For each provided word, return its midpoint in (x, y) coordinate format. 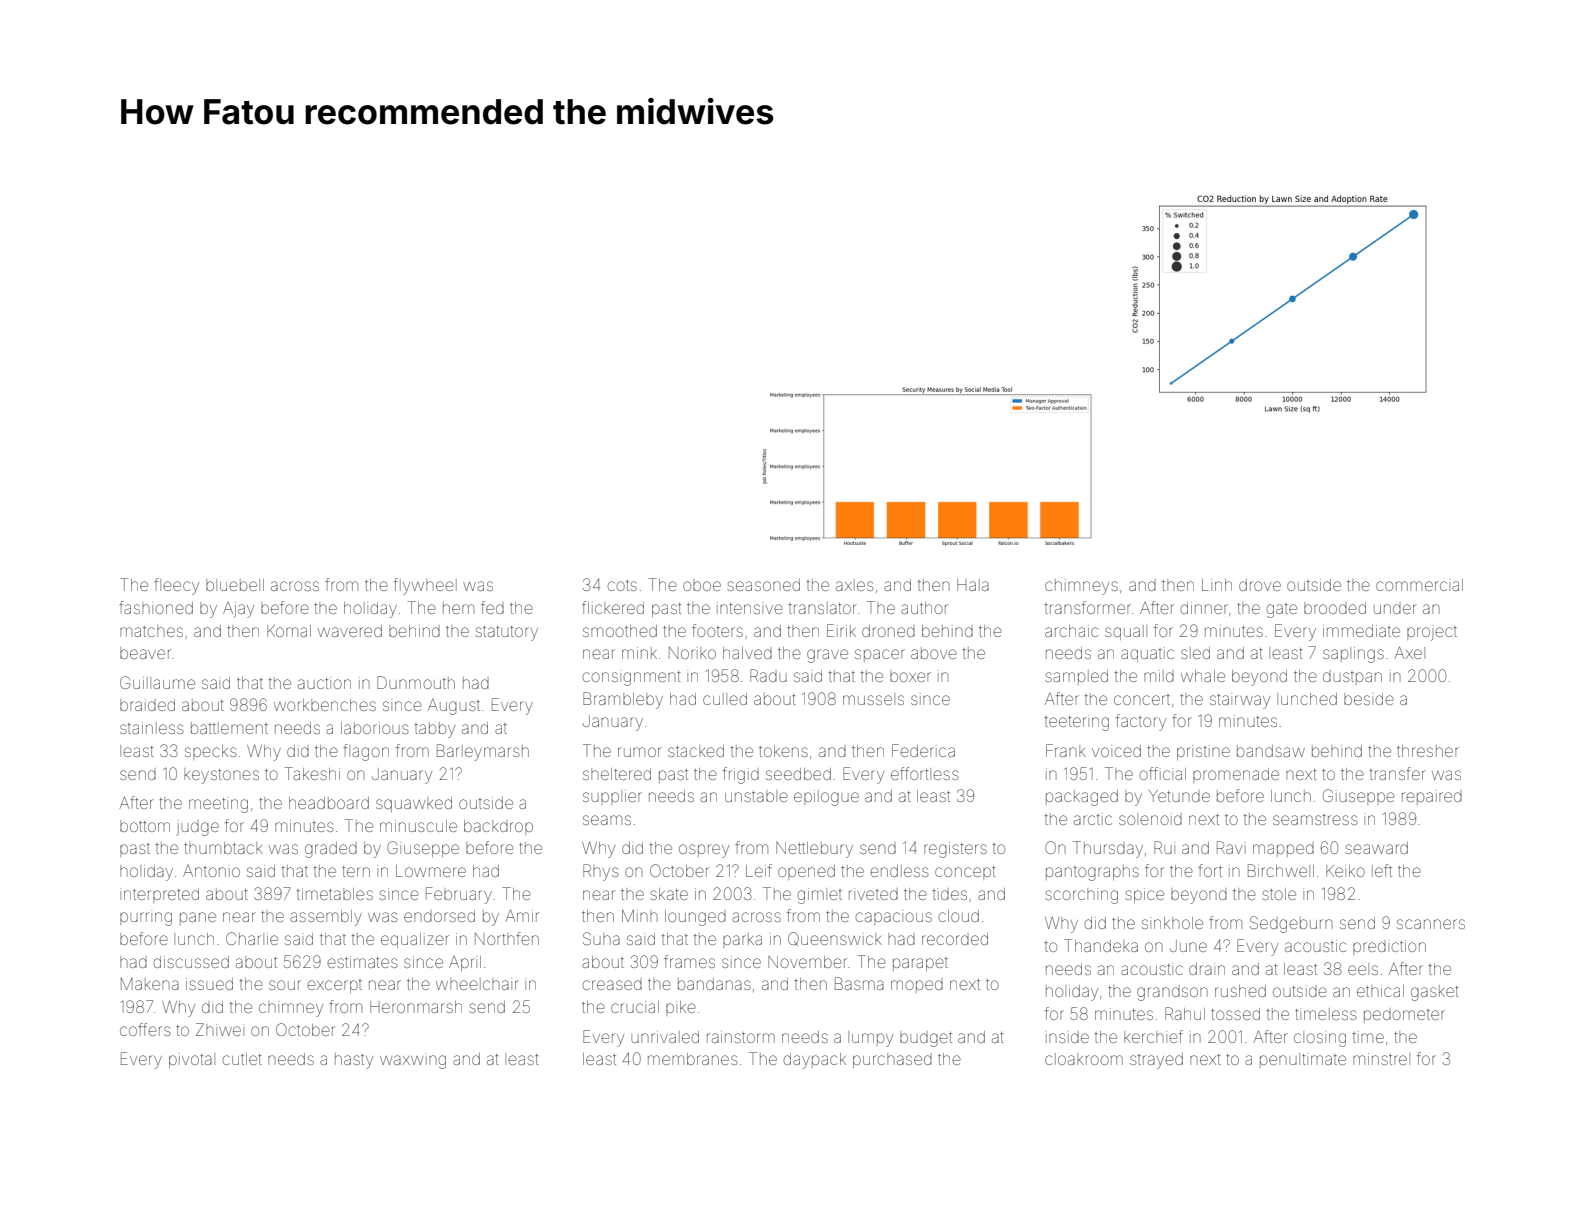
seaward (1376, 848)
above (934, 653)
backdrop (498, 827)
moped (917, 986)
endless (899, 871)
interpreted (159, 895)
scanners (1431, 924)
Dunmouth (416, 682)
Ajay (238, 610)
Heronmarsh (416, 1007)
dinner (1204, 608)
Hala (973, 585)
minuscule (418, 826)
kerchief (1153, 1036)
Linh (1217, 585)
